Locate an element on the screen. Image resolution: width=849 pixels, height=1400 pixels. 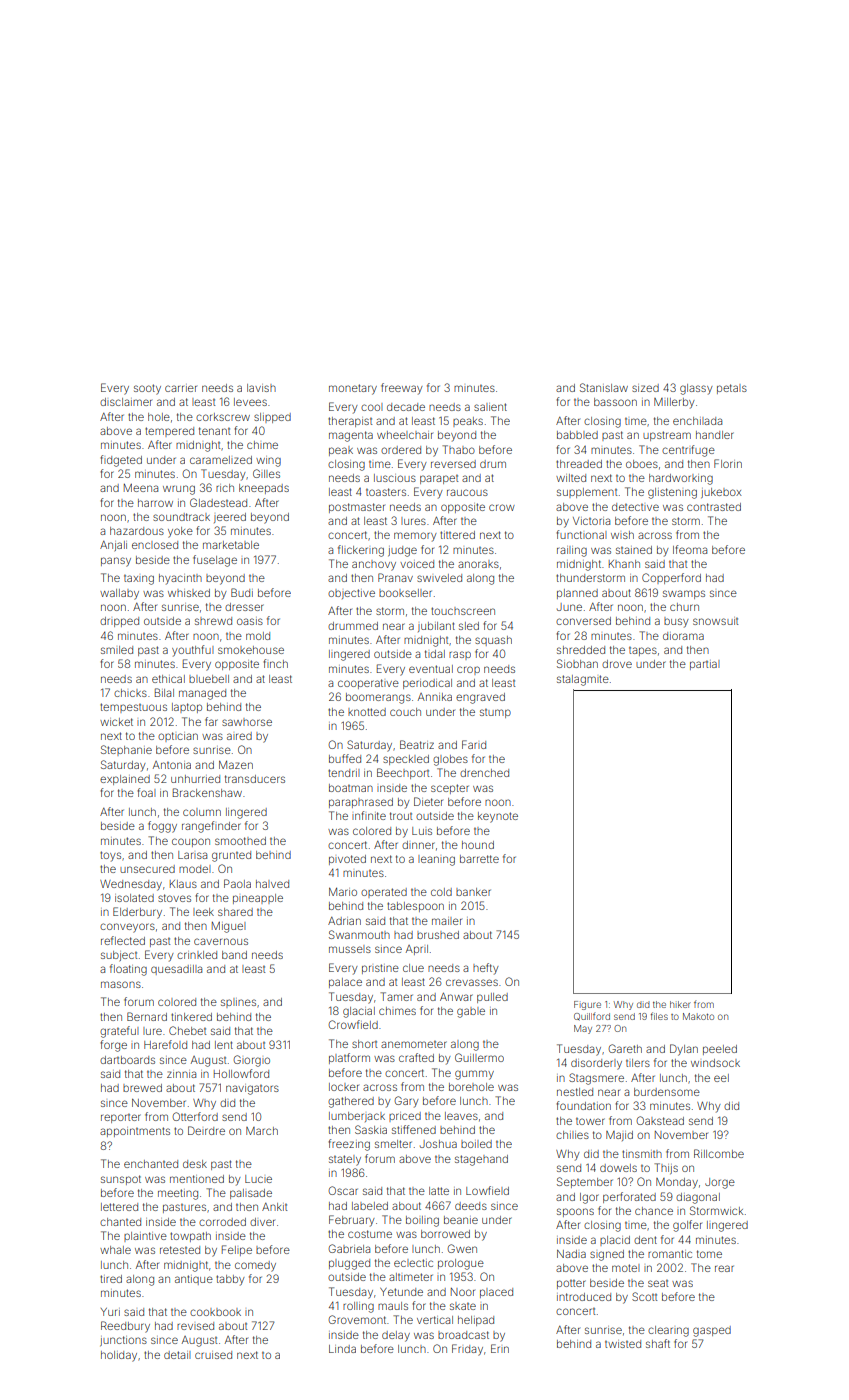
caramelized is located at coordinates (221, 460).
